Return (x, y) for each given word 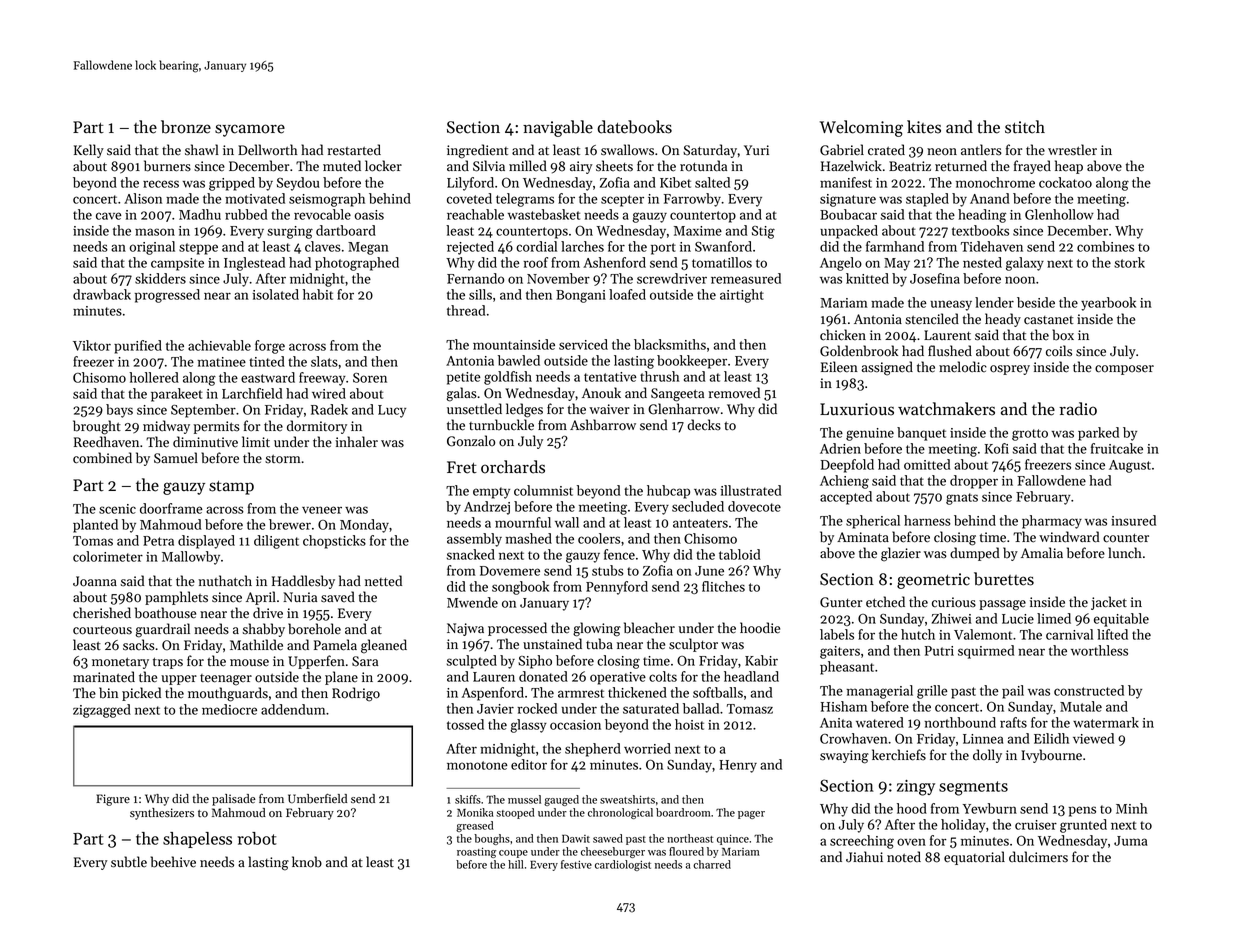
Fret (462, 467)
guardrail (163, 630)
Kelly (89, 151)
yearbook (1108, 304)
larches (582, 246)
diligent (276, 542)
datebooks (635, 127)
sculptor (693, 645)
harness (927, 520)
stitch (1025, 127)
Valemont (983, 634)
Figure (113, 800)
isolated (276, 294)
